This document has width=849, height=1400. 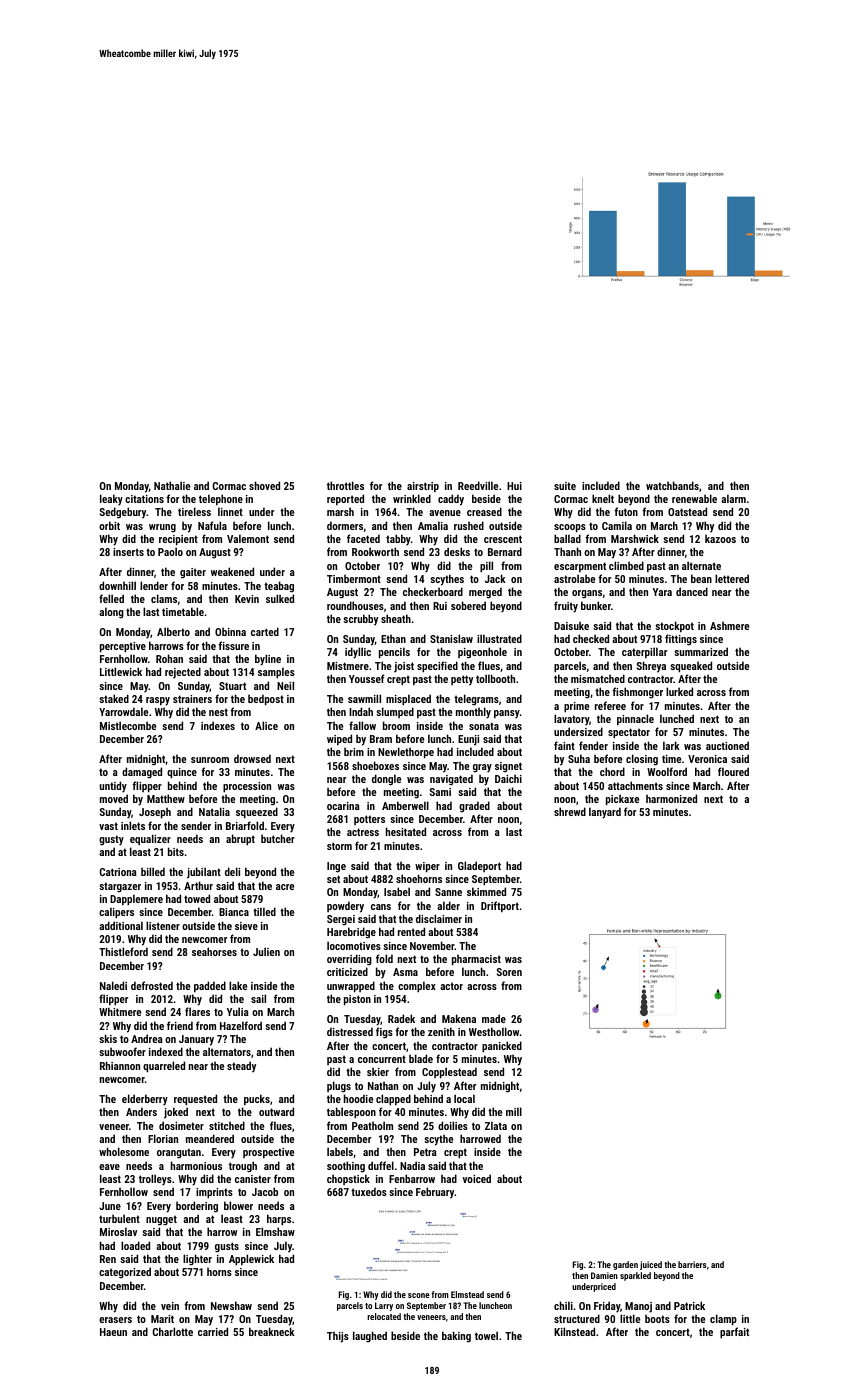 I want to click on Haeun, so click(x=113, y=1332).
